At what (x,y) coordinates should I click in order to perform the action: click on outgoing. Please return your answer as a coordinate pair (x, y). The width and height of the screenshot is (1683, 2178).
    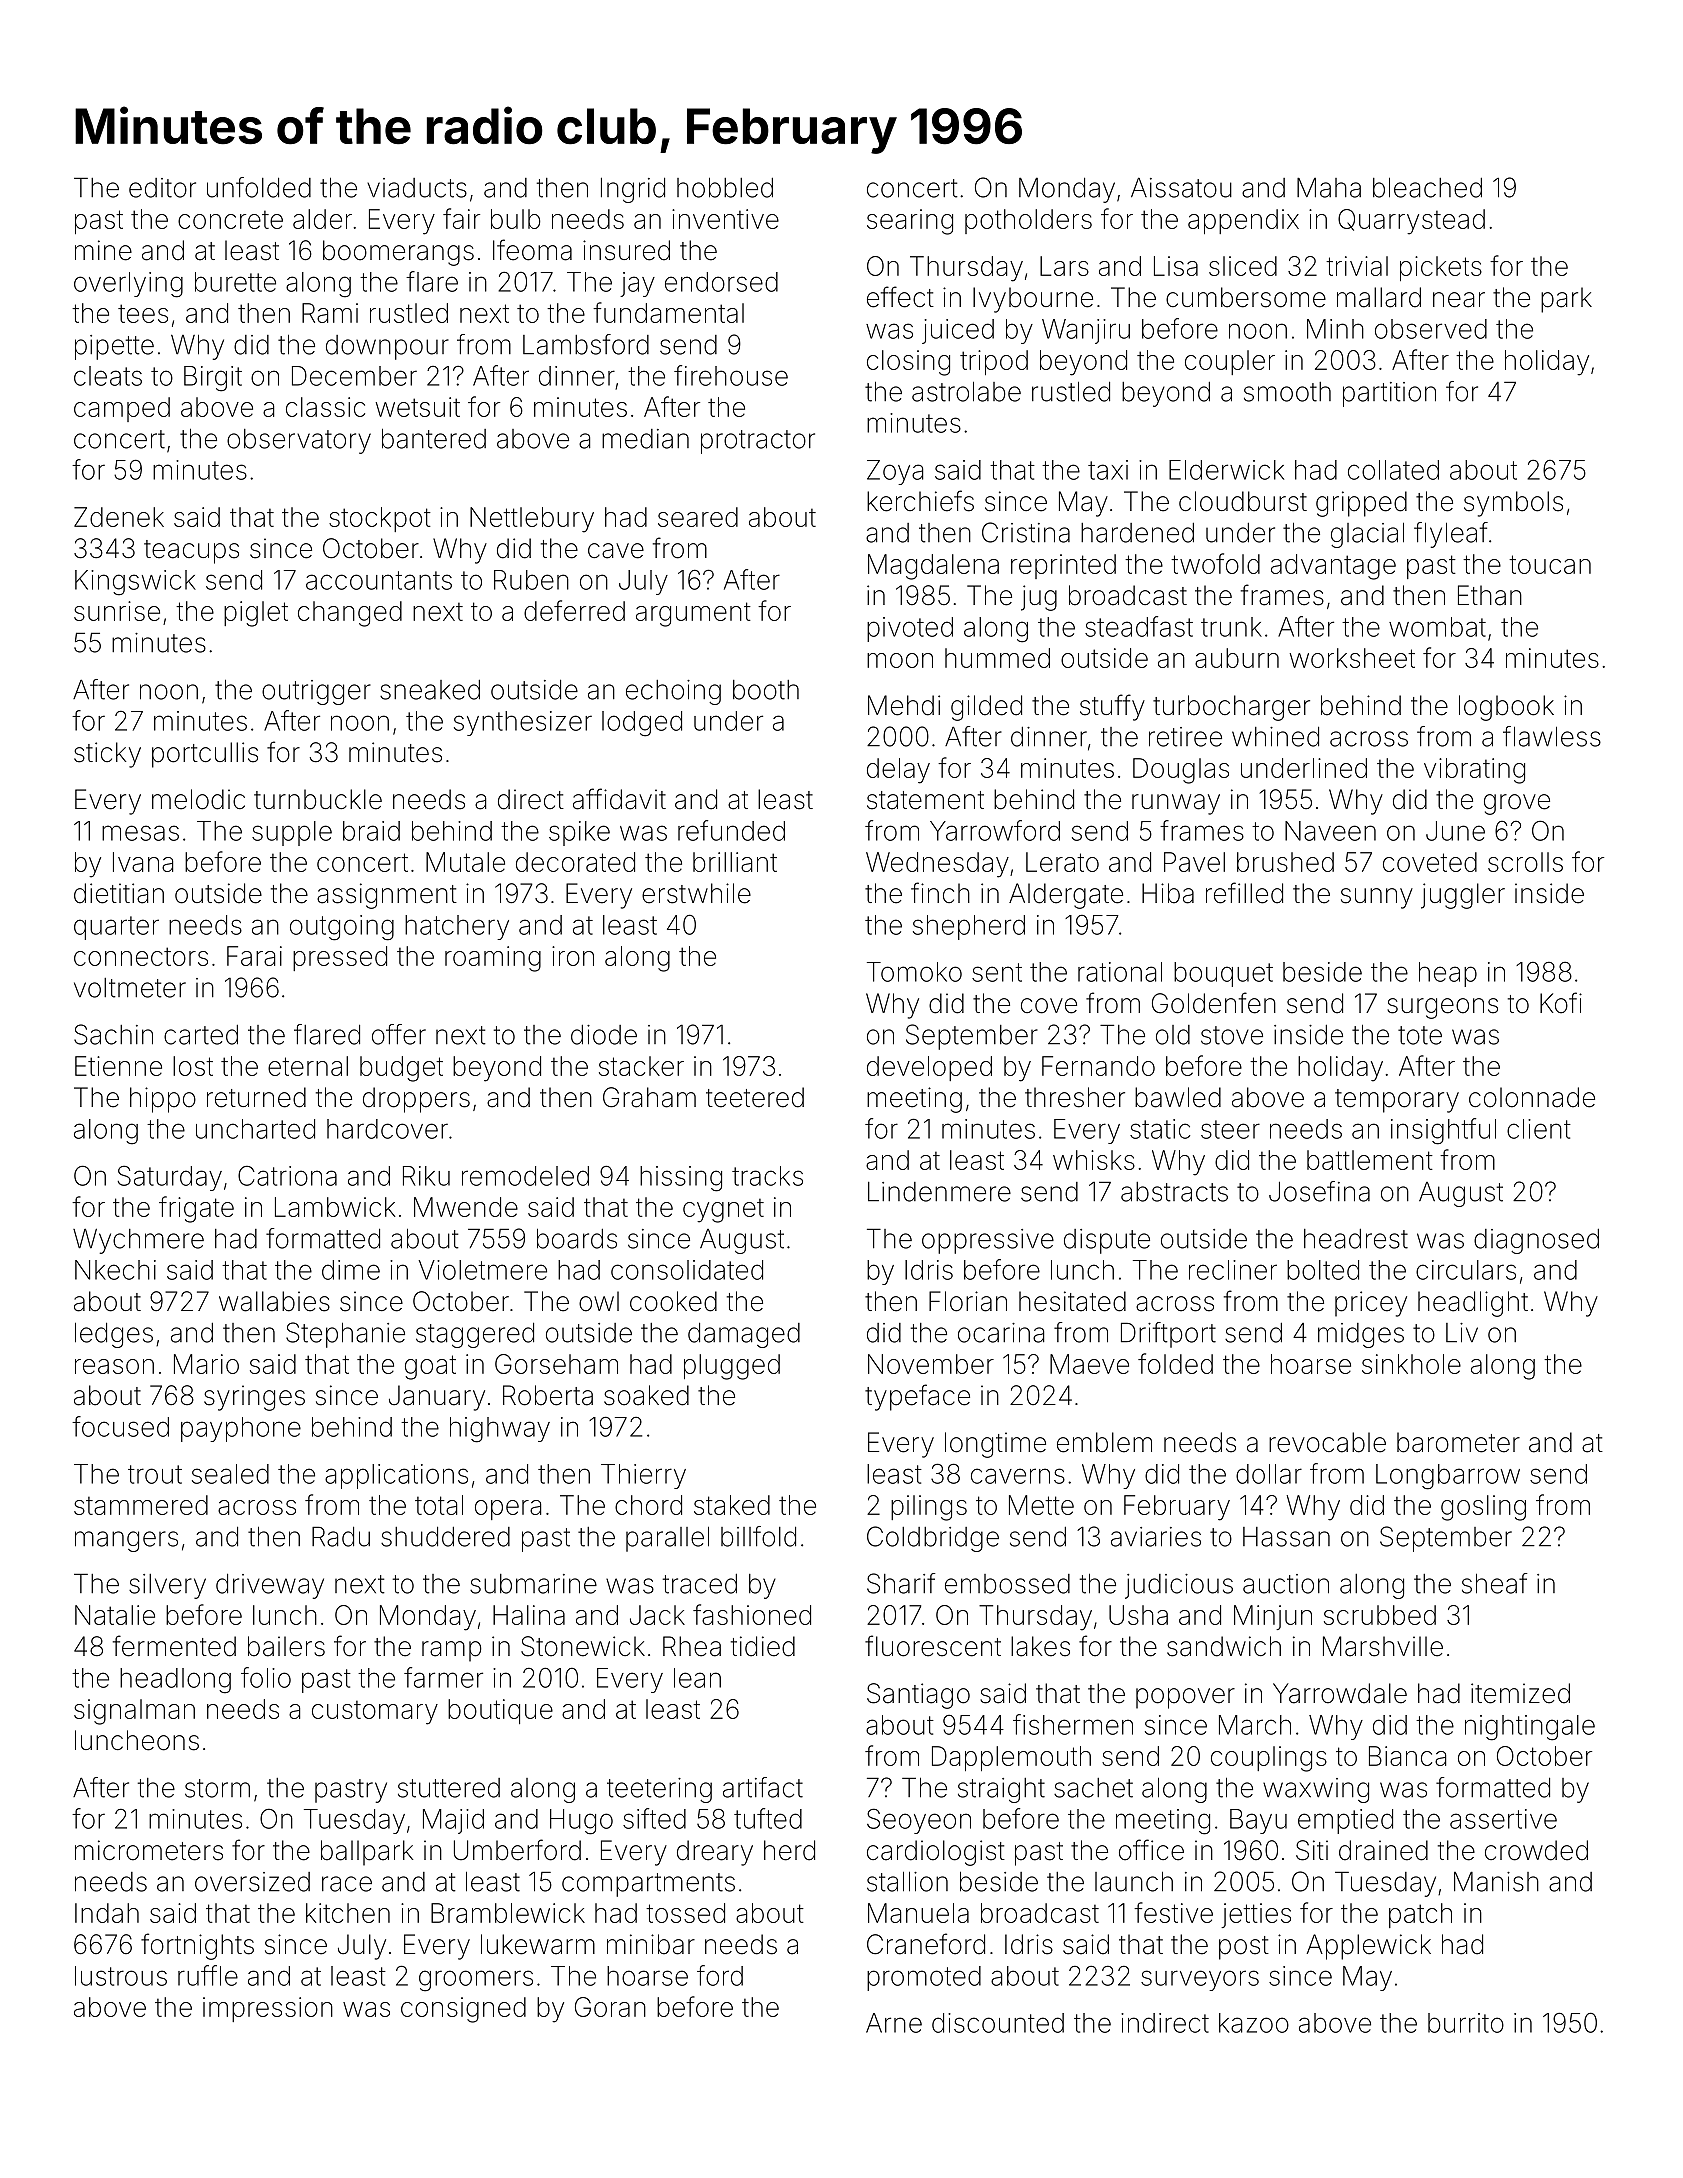
    Looking at the image, I should click on (342, 928).
